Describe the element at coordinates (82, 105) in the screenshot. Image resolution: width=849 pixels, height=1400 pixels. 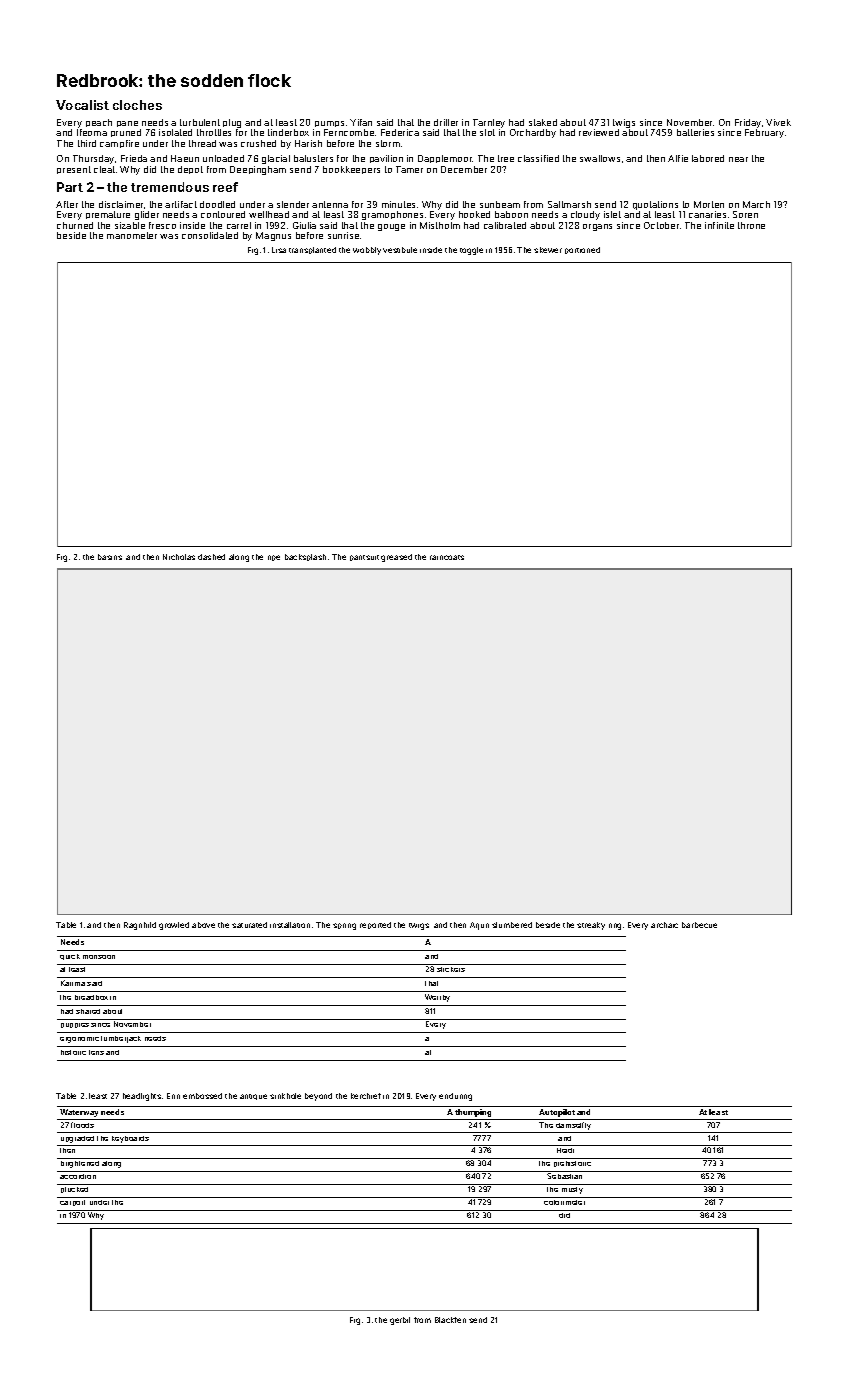
I see `Vocalist` at that location.
